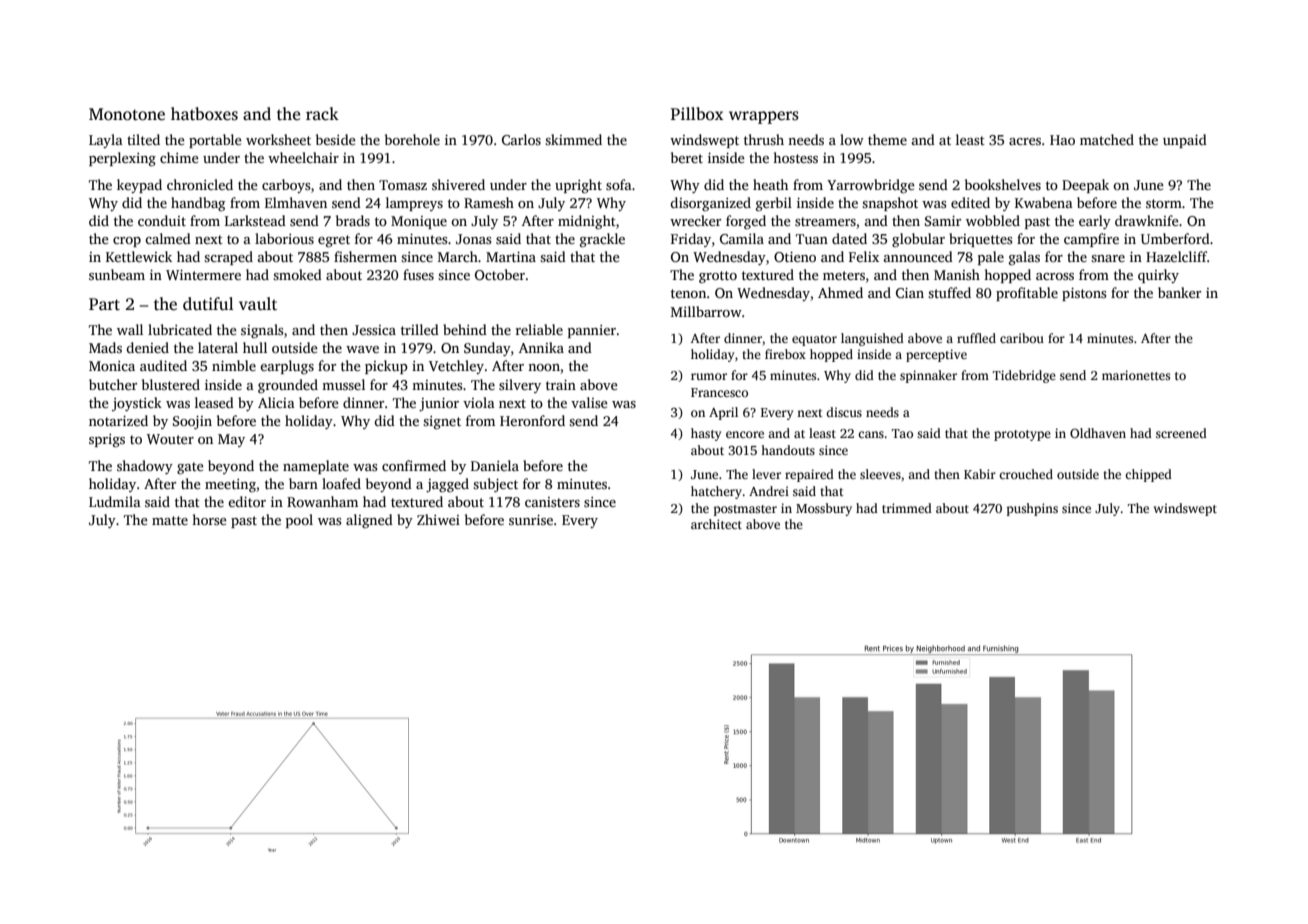 This image has width=1308, height=924. Describe the element at coordinates (1107, 139) in the image. I see `matched` at that location.
